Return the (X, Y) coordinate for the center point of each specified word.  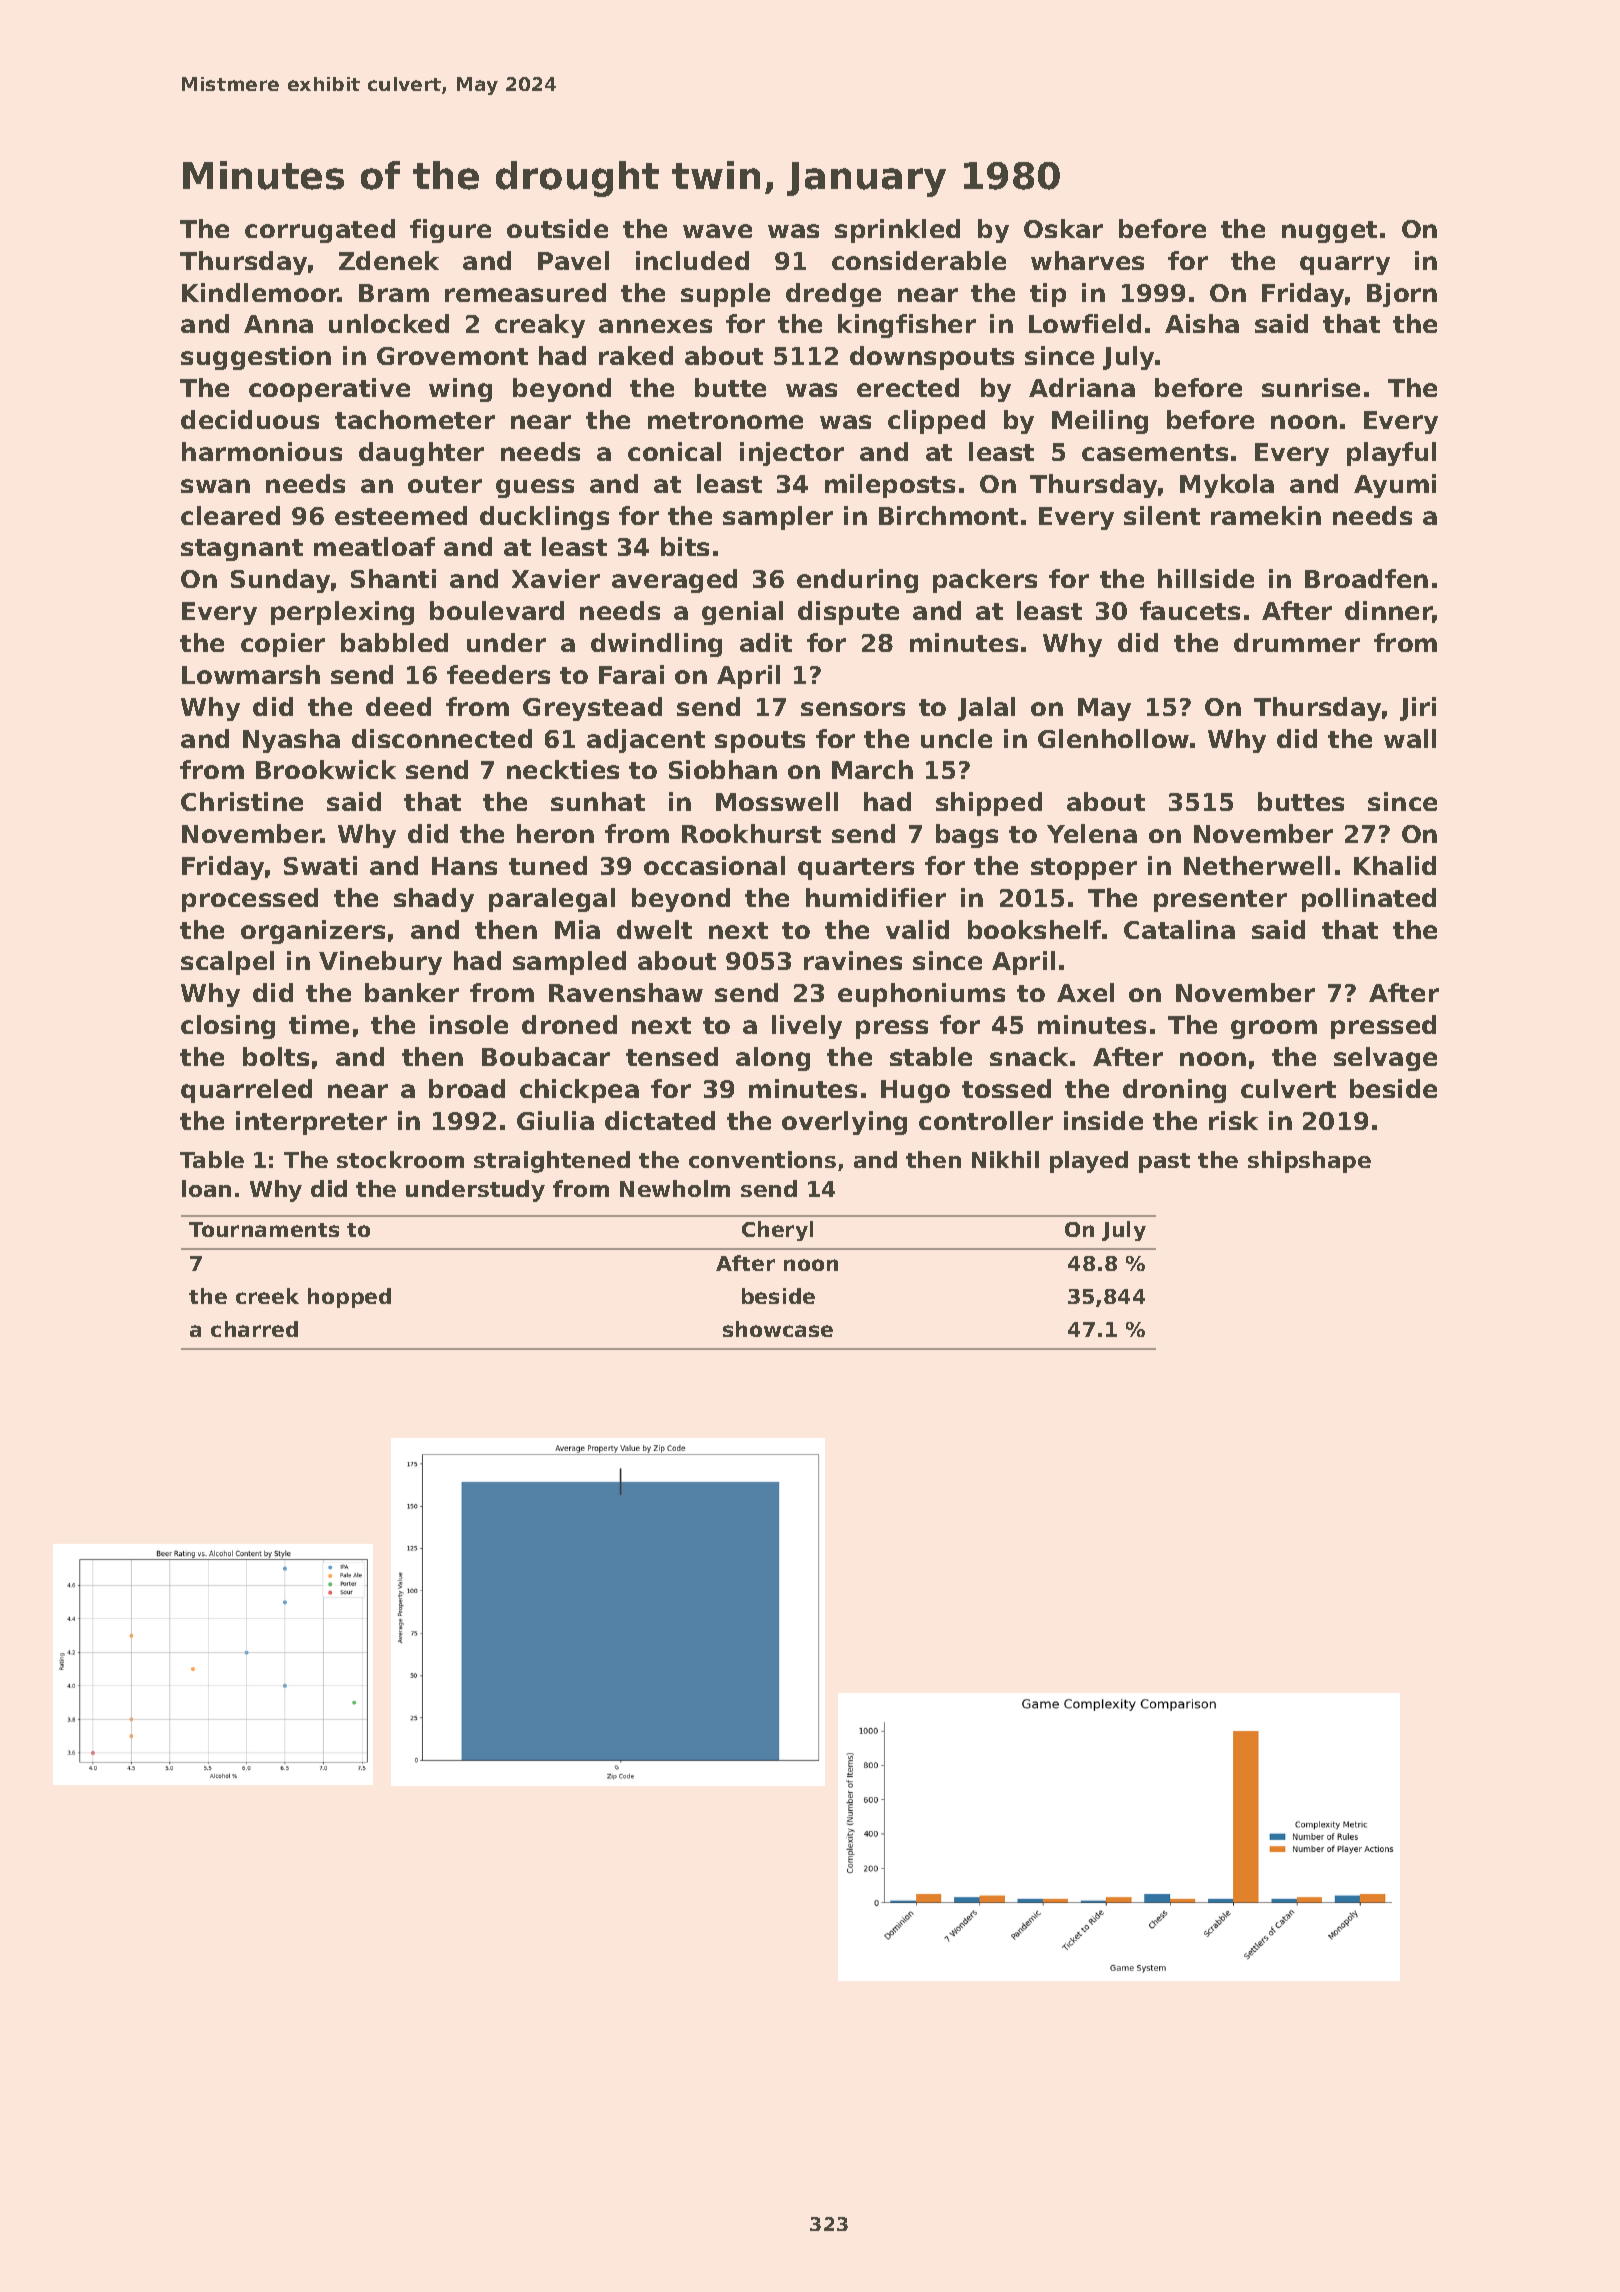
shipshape (1309, 1162)
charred (254, 1329)
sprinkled (897, 231)
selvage (1385, 1059)
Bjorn (1402, 295)
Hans (464, 866)
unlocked (389, 323)
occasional (714, 865)
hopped (349, 1298)
